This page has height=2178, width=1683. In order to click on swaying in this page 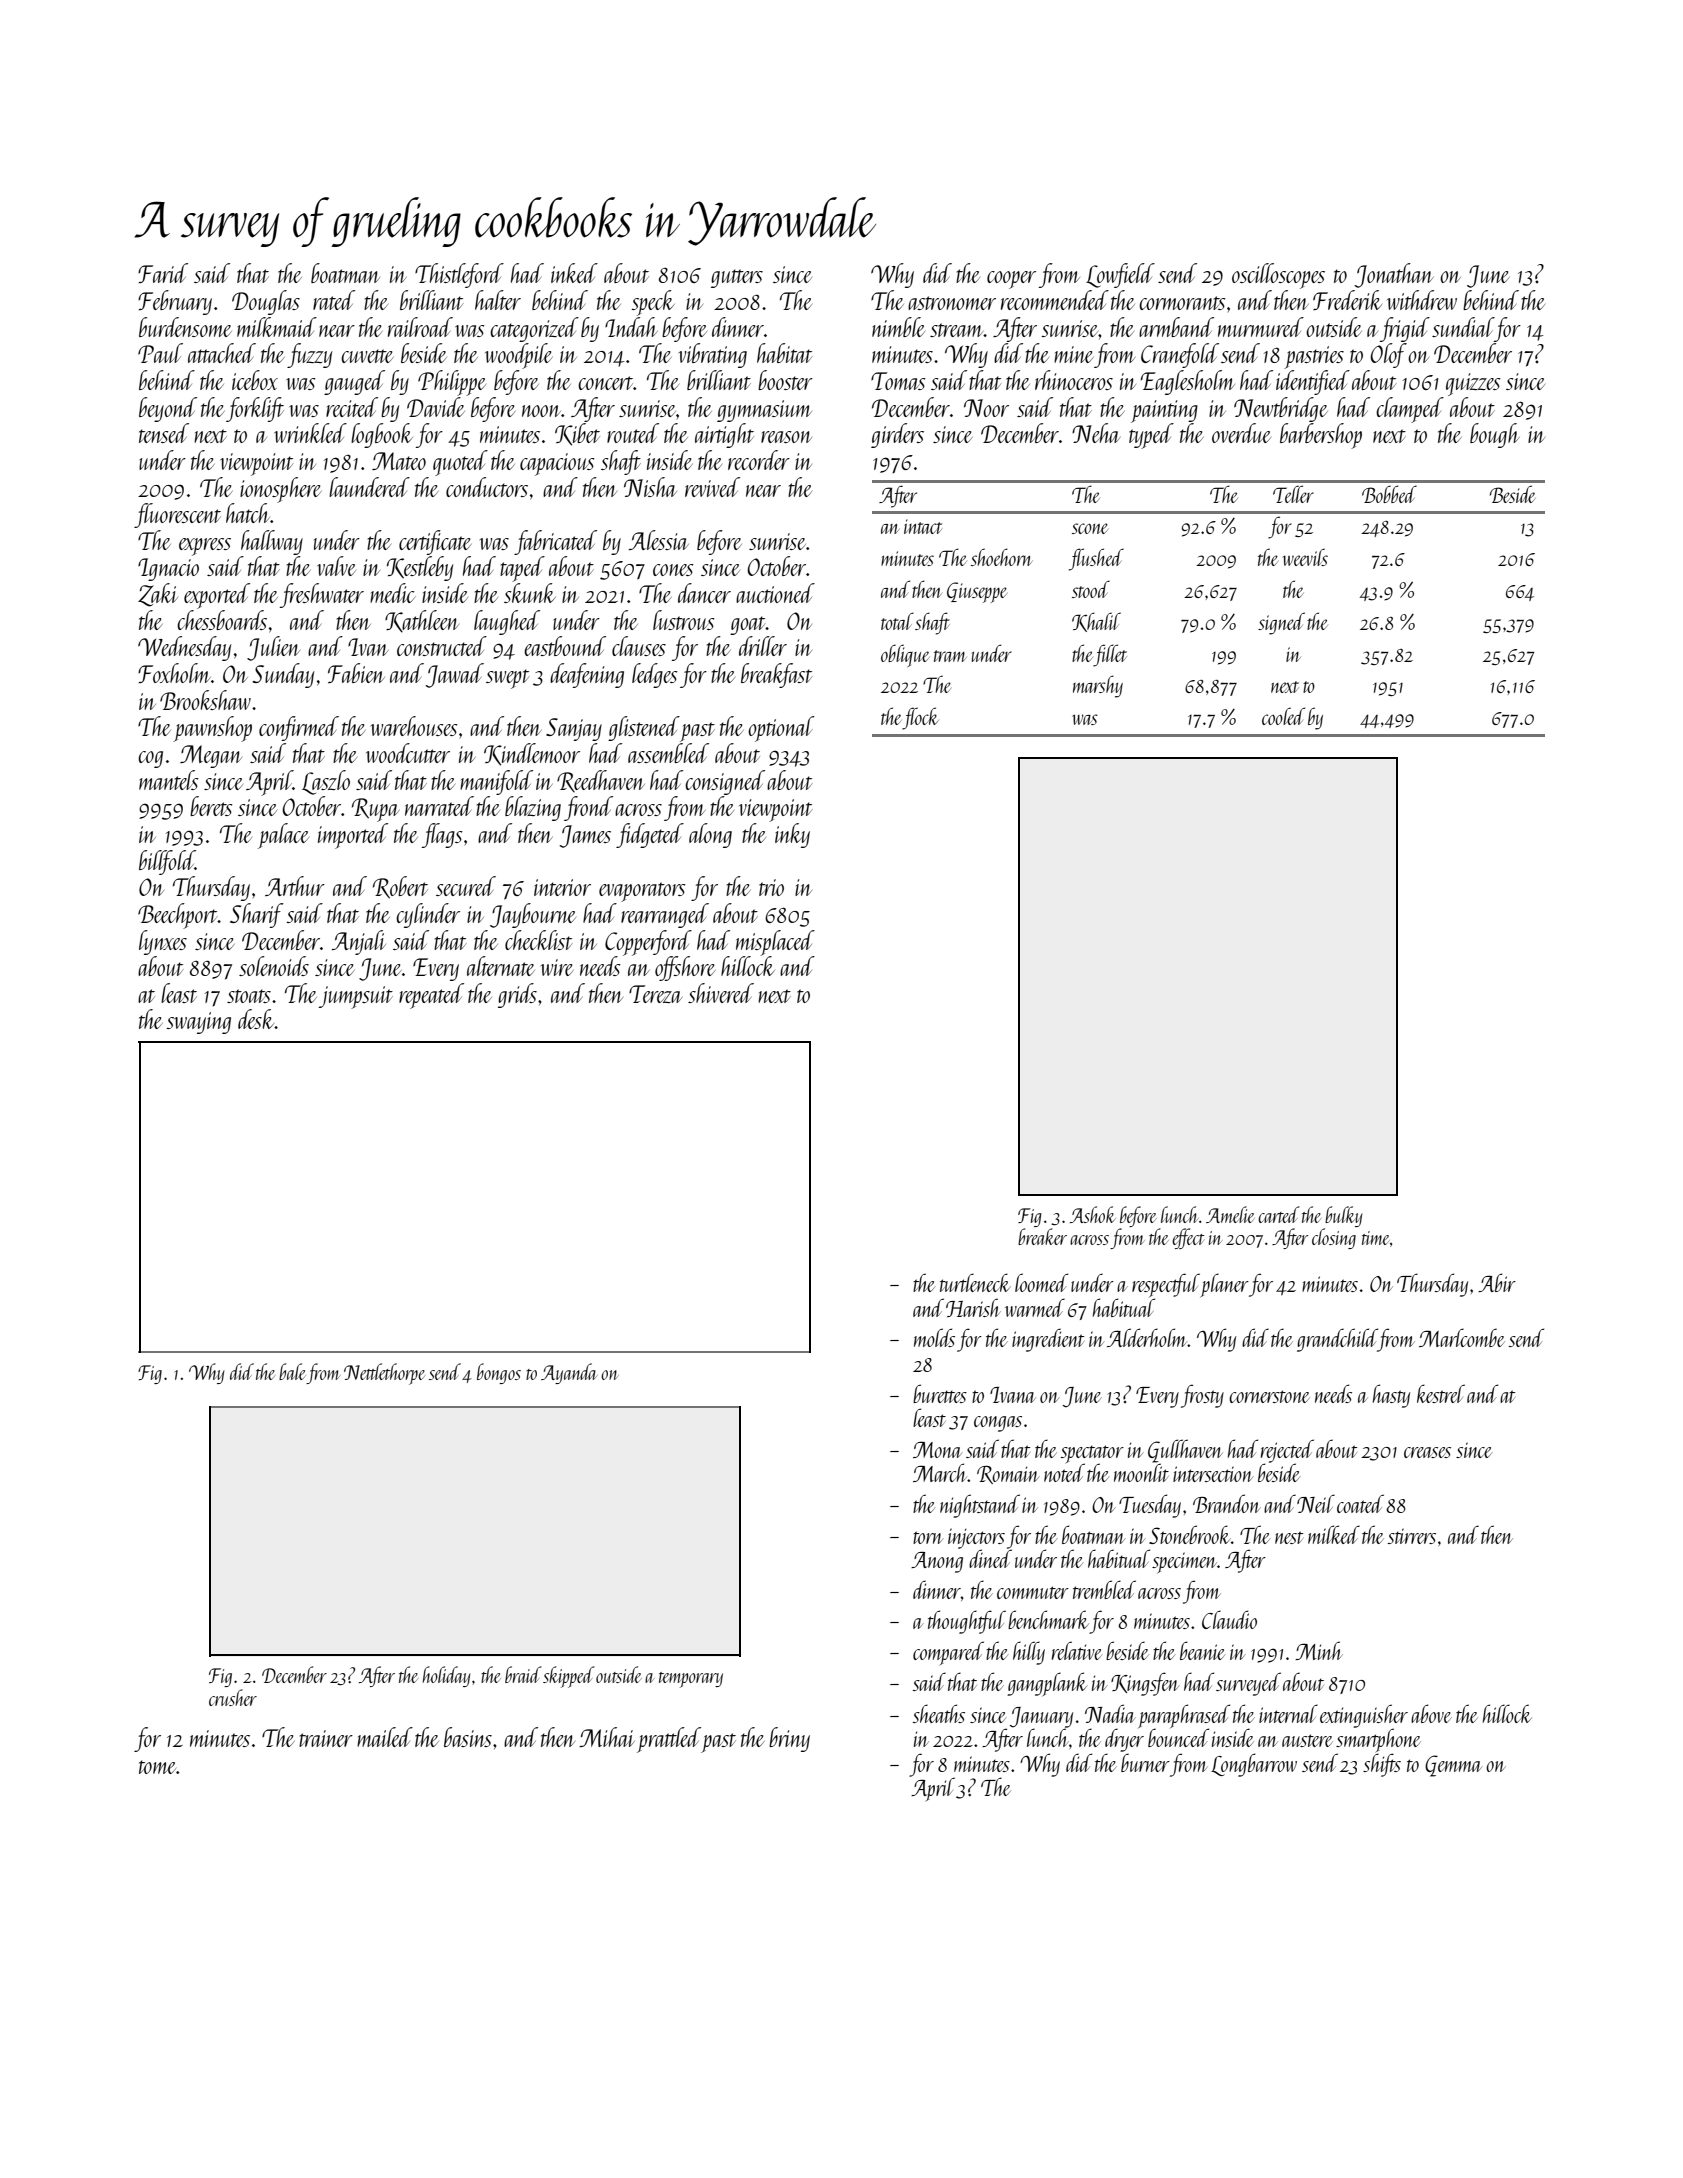, I will do `click(198, 1023)`.
